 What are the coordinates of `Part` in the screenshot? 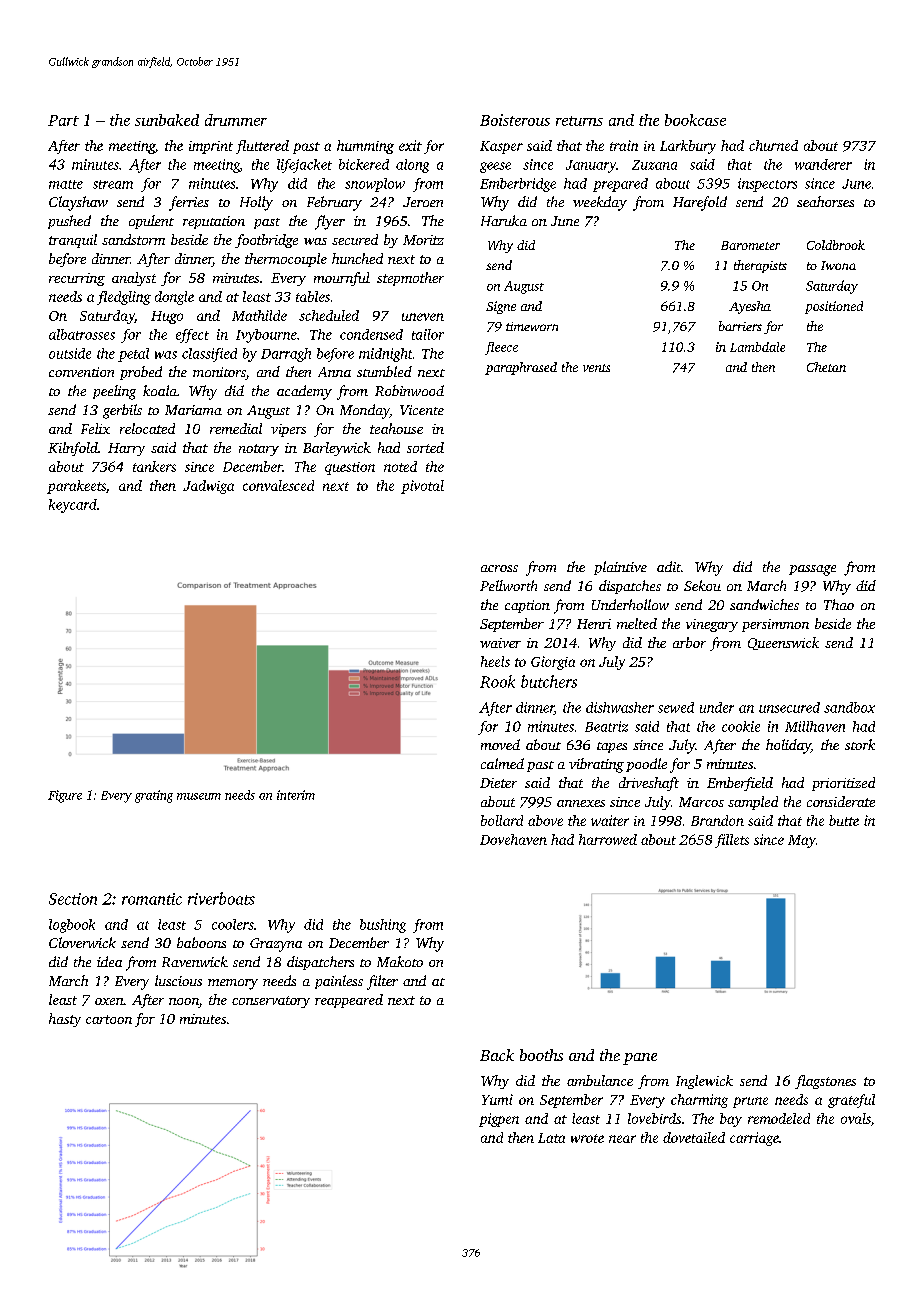 It's located at (63, 120).
